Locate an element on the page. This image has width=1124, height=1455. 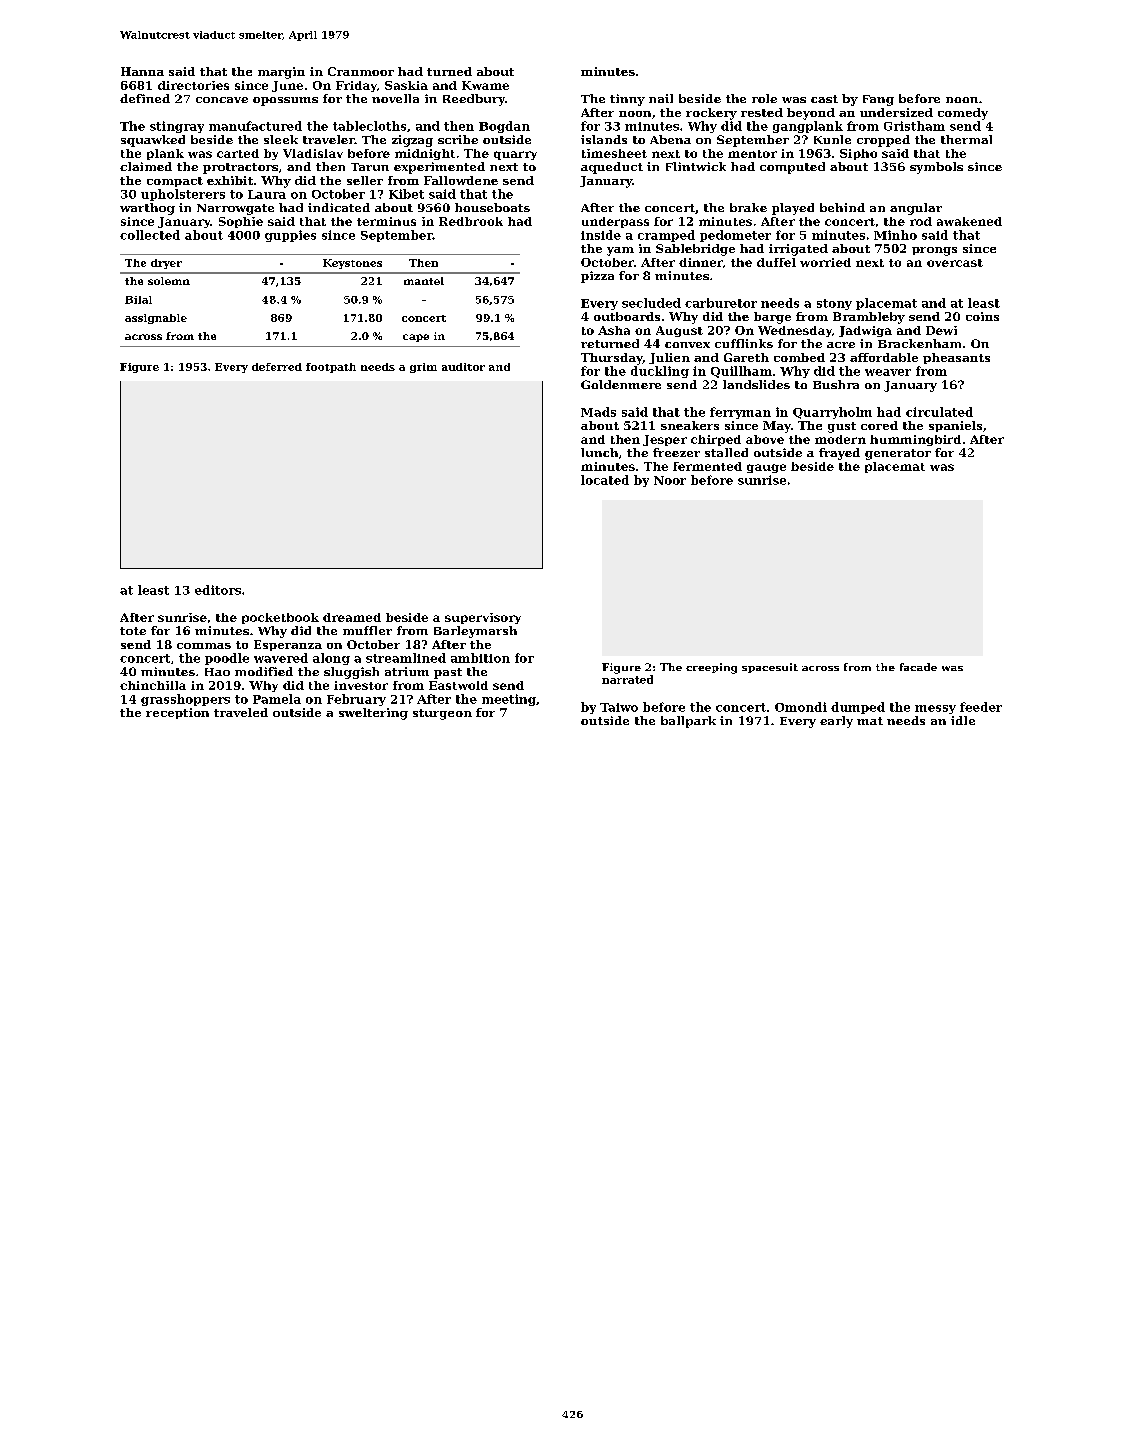
thermal is located at coordinates (966, 139).
